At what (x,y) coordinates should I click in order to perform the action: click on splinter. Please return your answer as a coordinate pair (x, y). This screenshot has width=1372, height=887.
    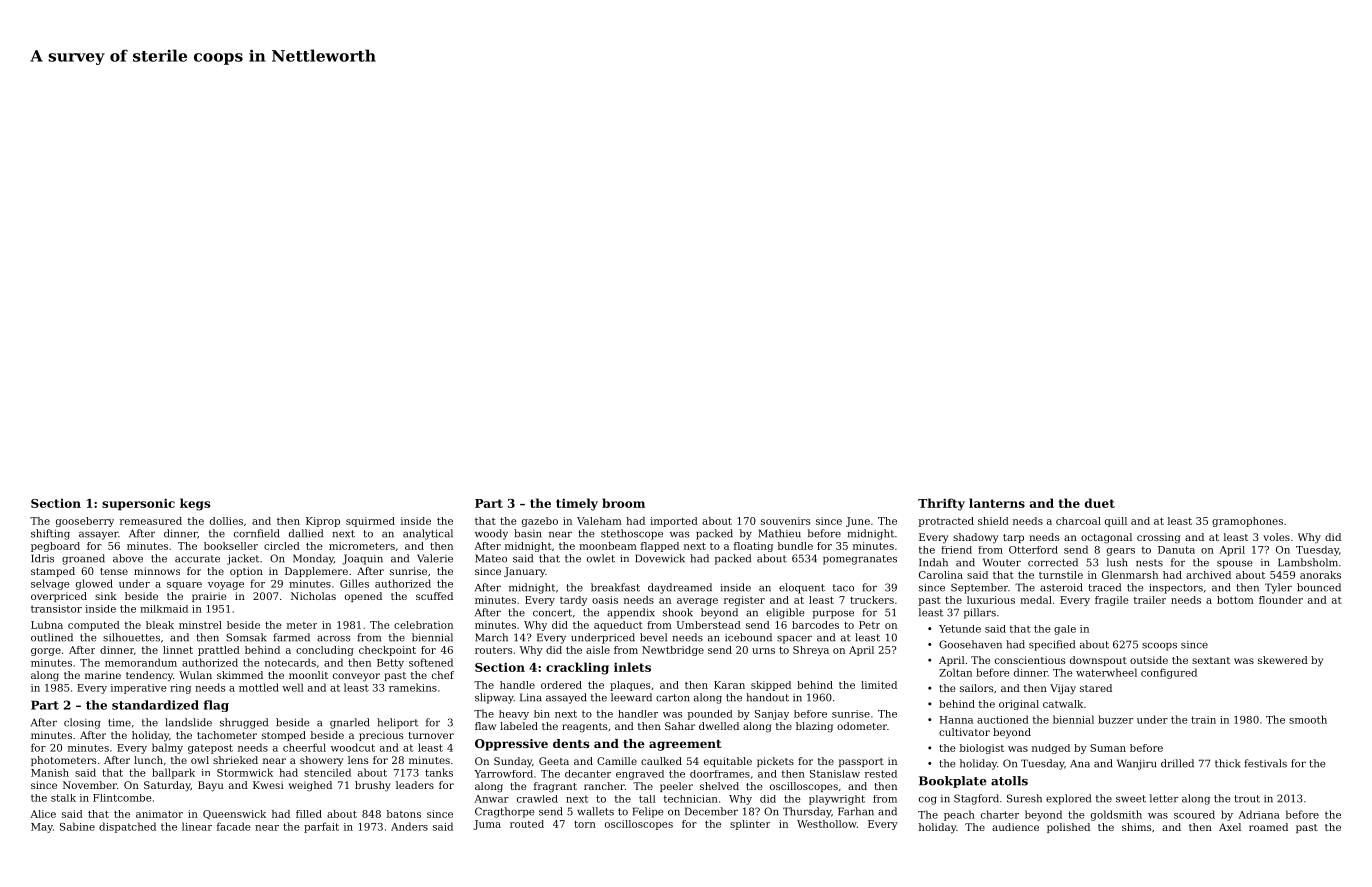
    Looking at the image, I should click on (750, 825).
